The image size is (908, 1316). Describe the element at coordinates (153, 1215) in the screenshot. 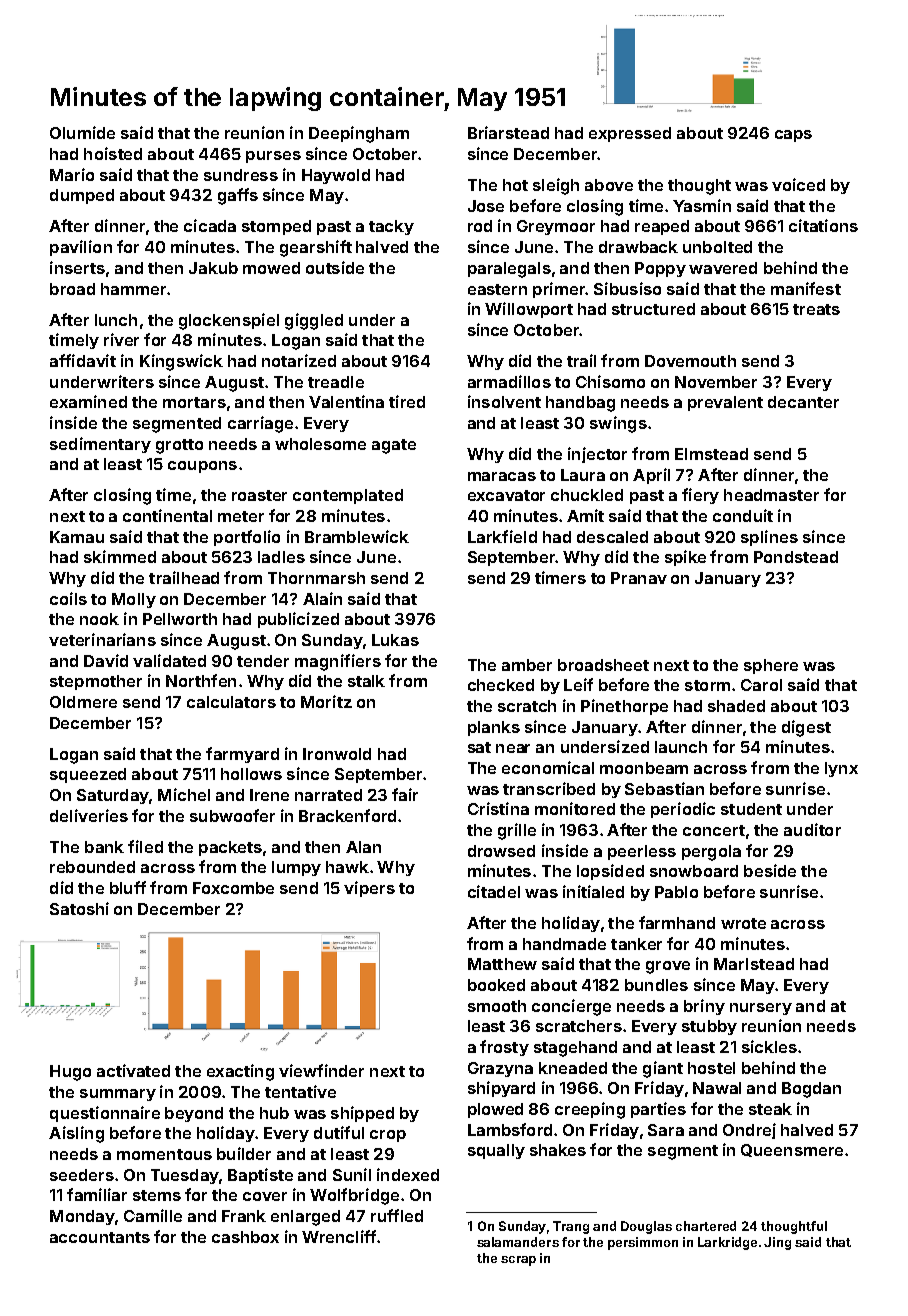

I see `Camille` at that location.
